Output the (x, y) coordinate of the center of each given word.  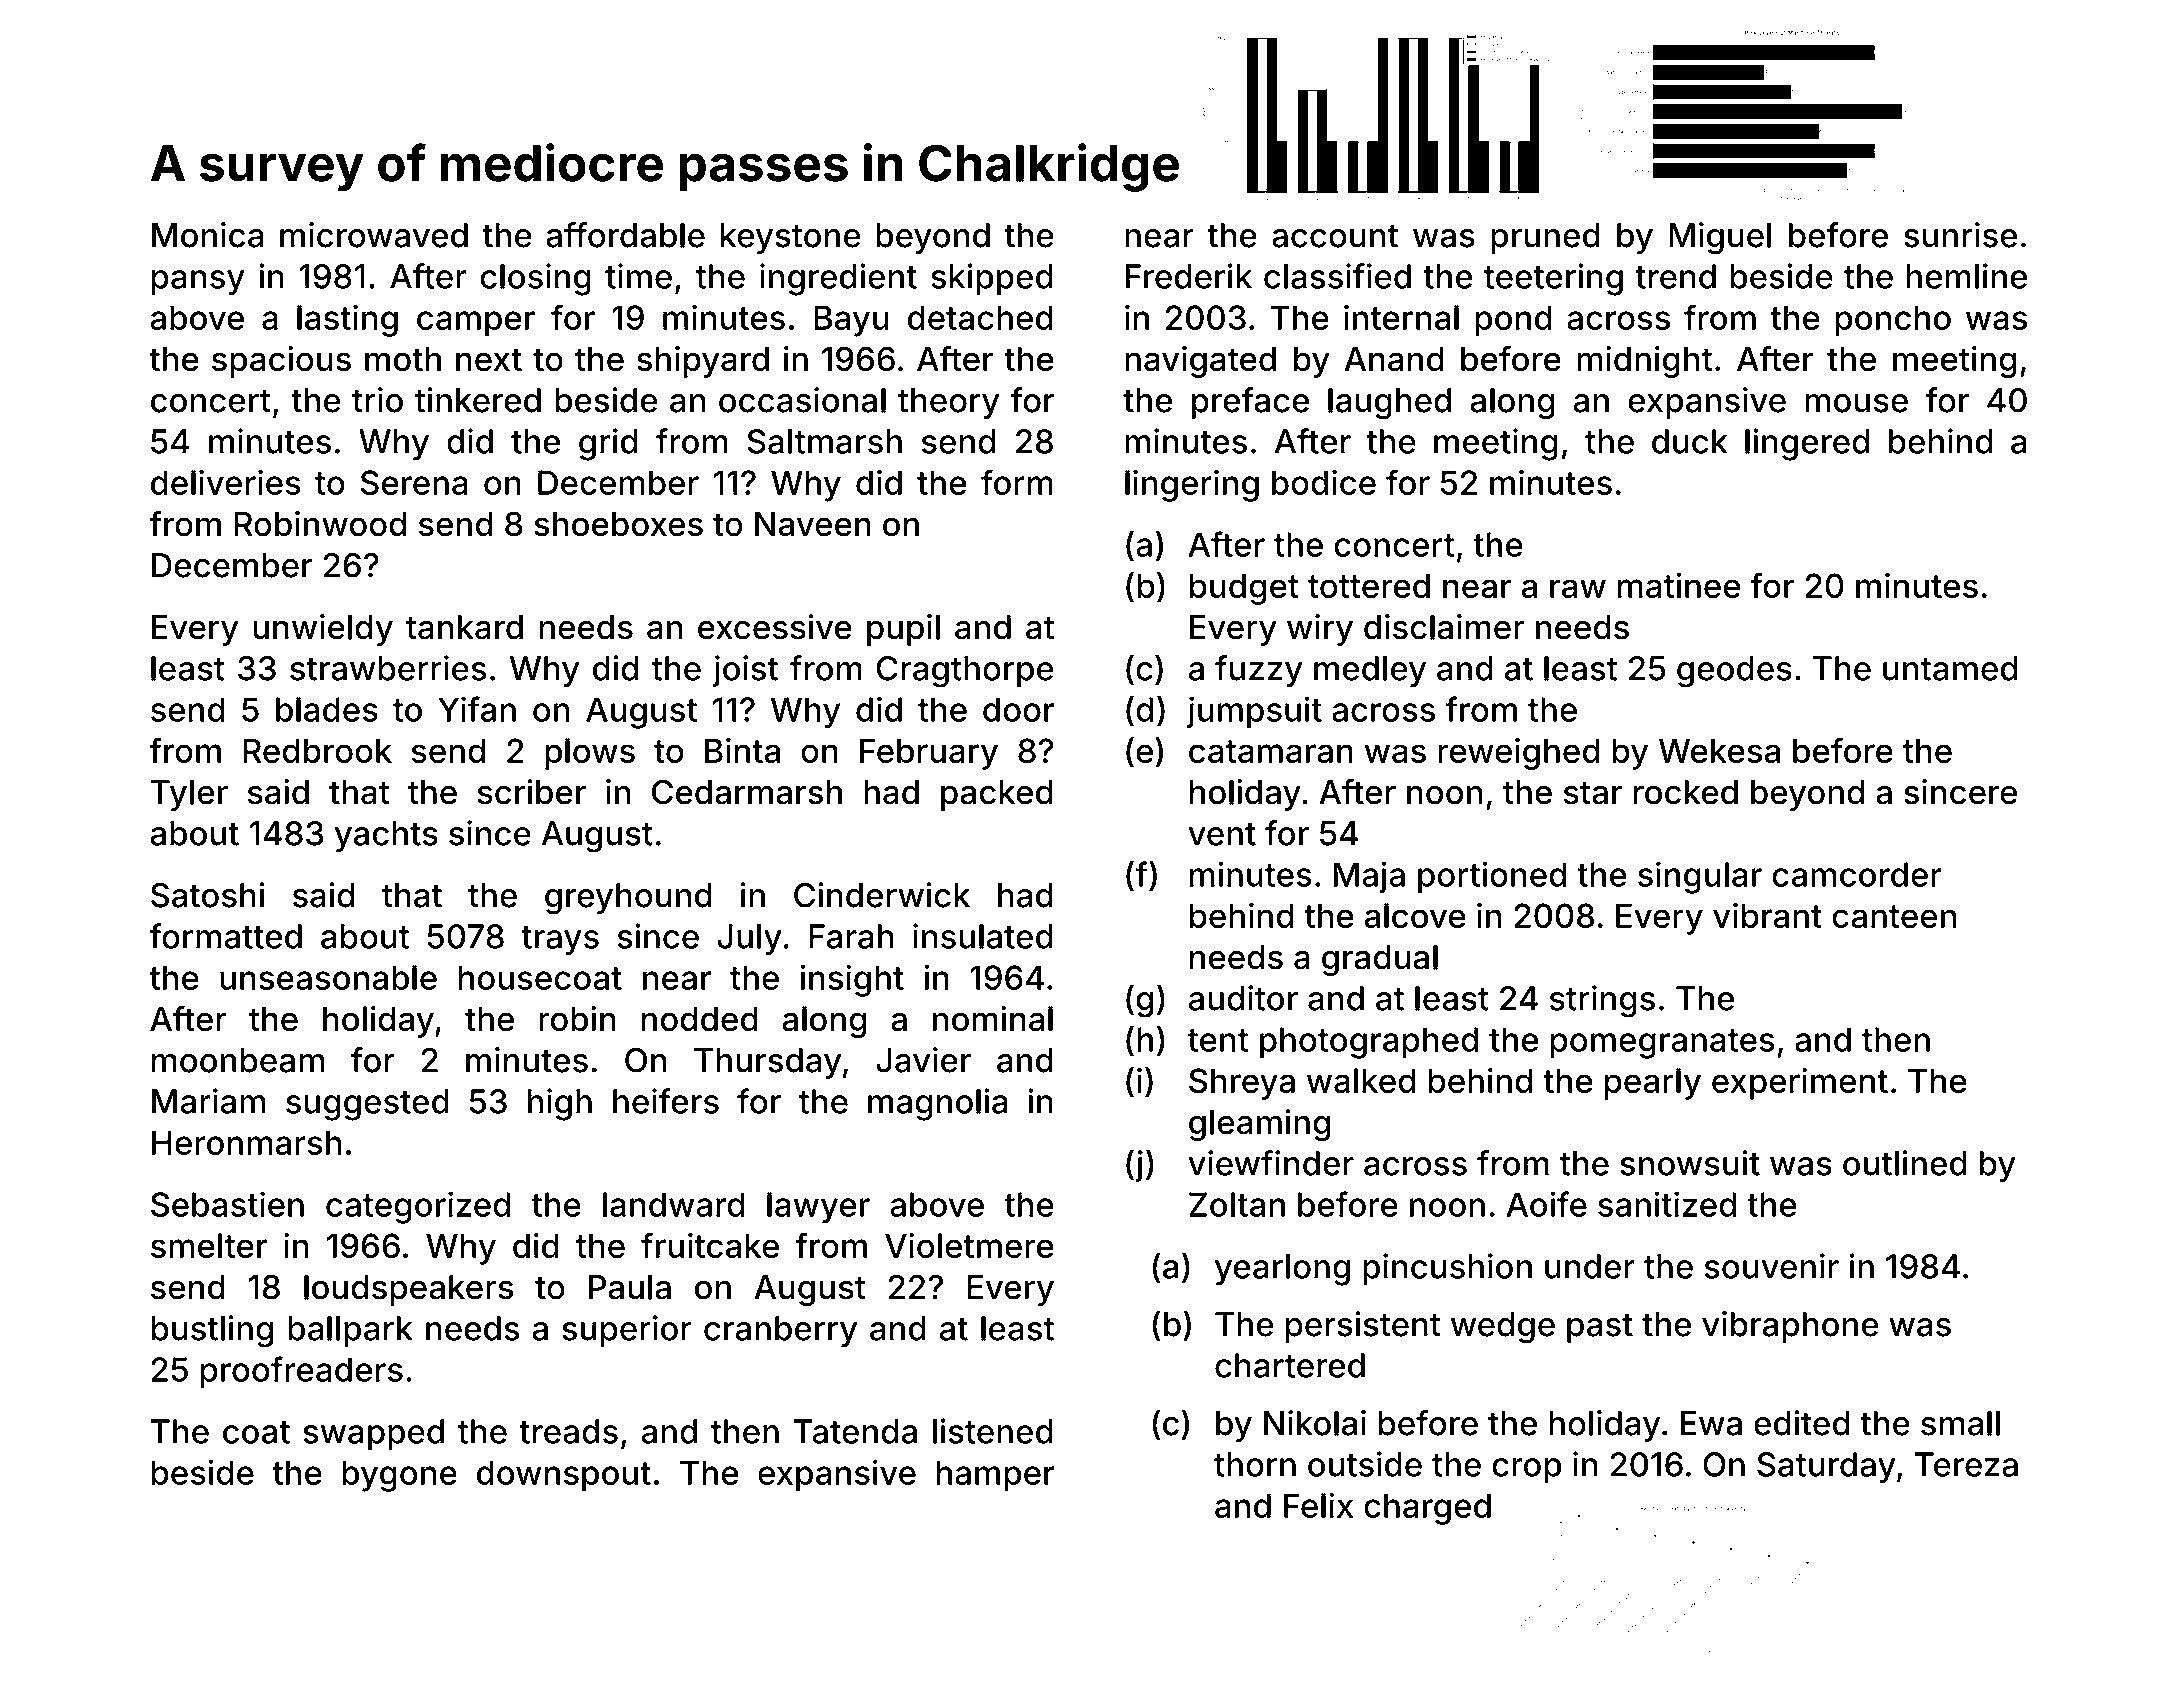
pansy (198, 283)
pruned (1545, 238)
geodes (1734, 672)
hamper (995, 1476)
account (1335, 236)
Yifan (477, 709)
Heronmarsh (246, 1142)
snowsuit (1690, 1163)
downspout (564, 1476)
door (1018, 709)
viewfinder (1271, 1163)
